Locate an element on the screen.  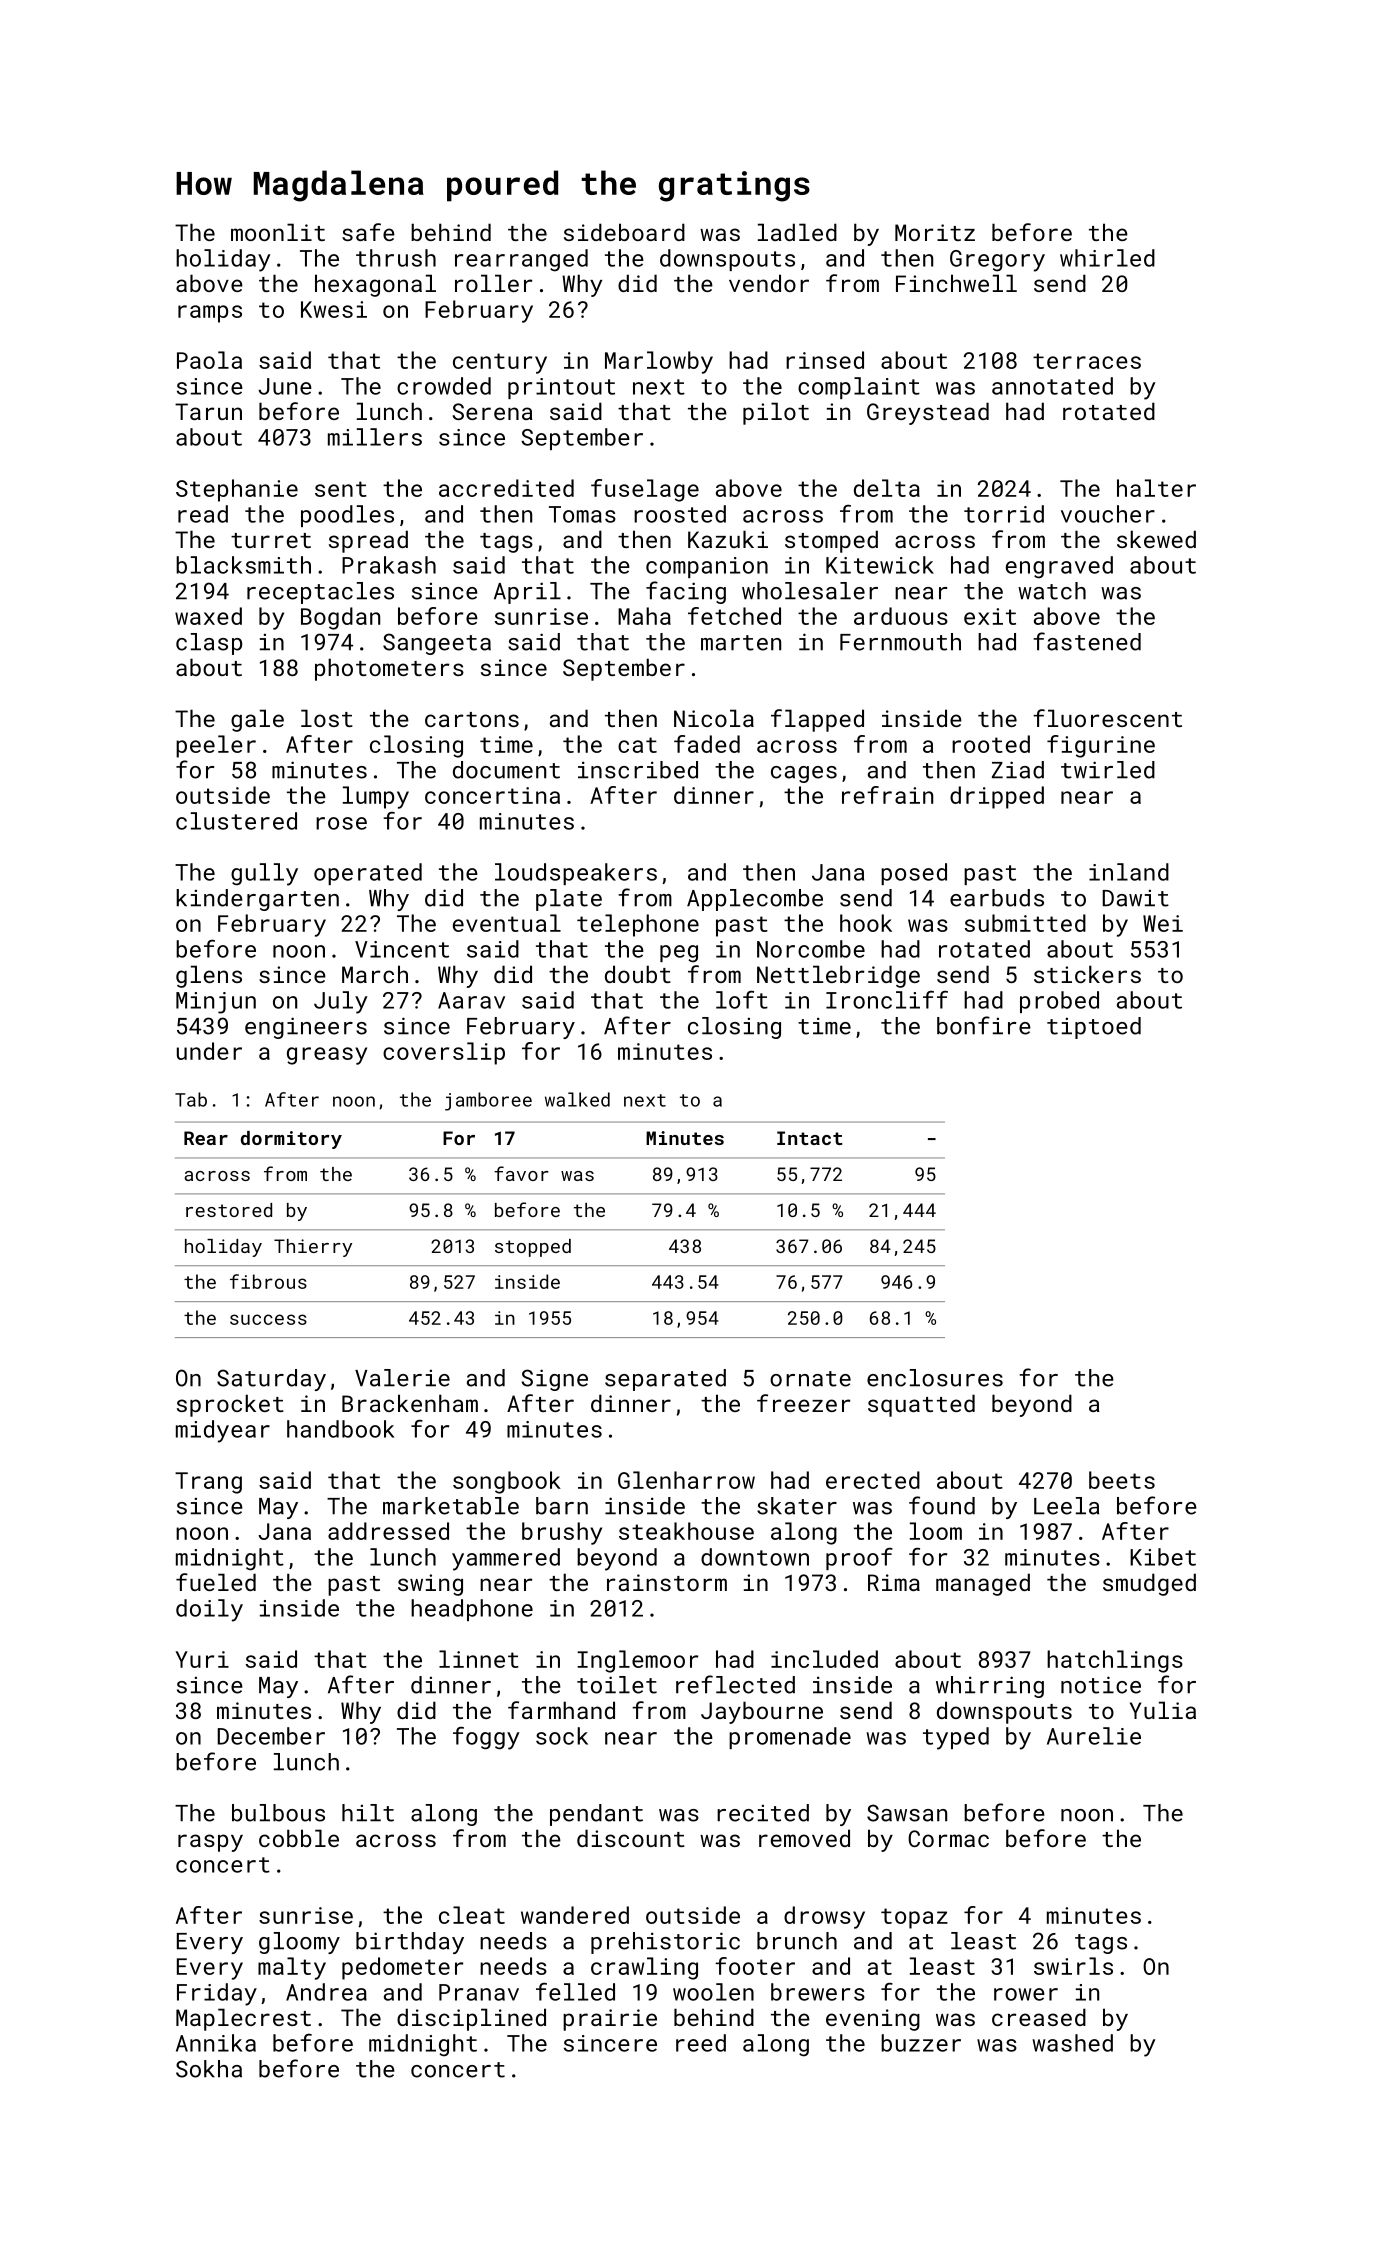
lumpy is located at coordinates (376, 797).
